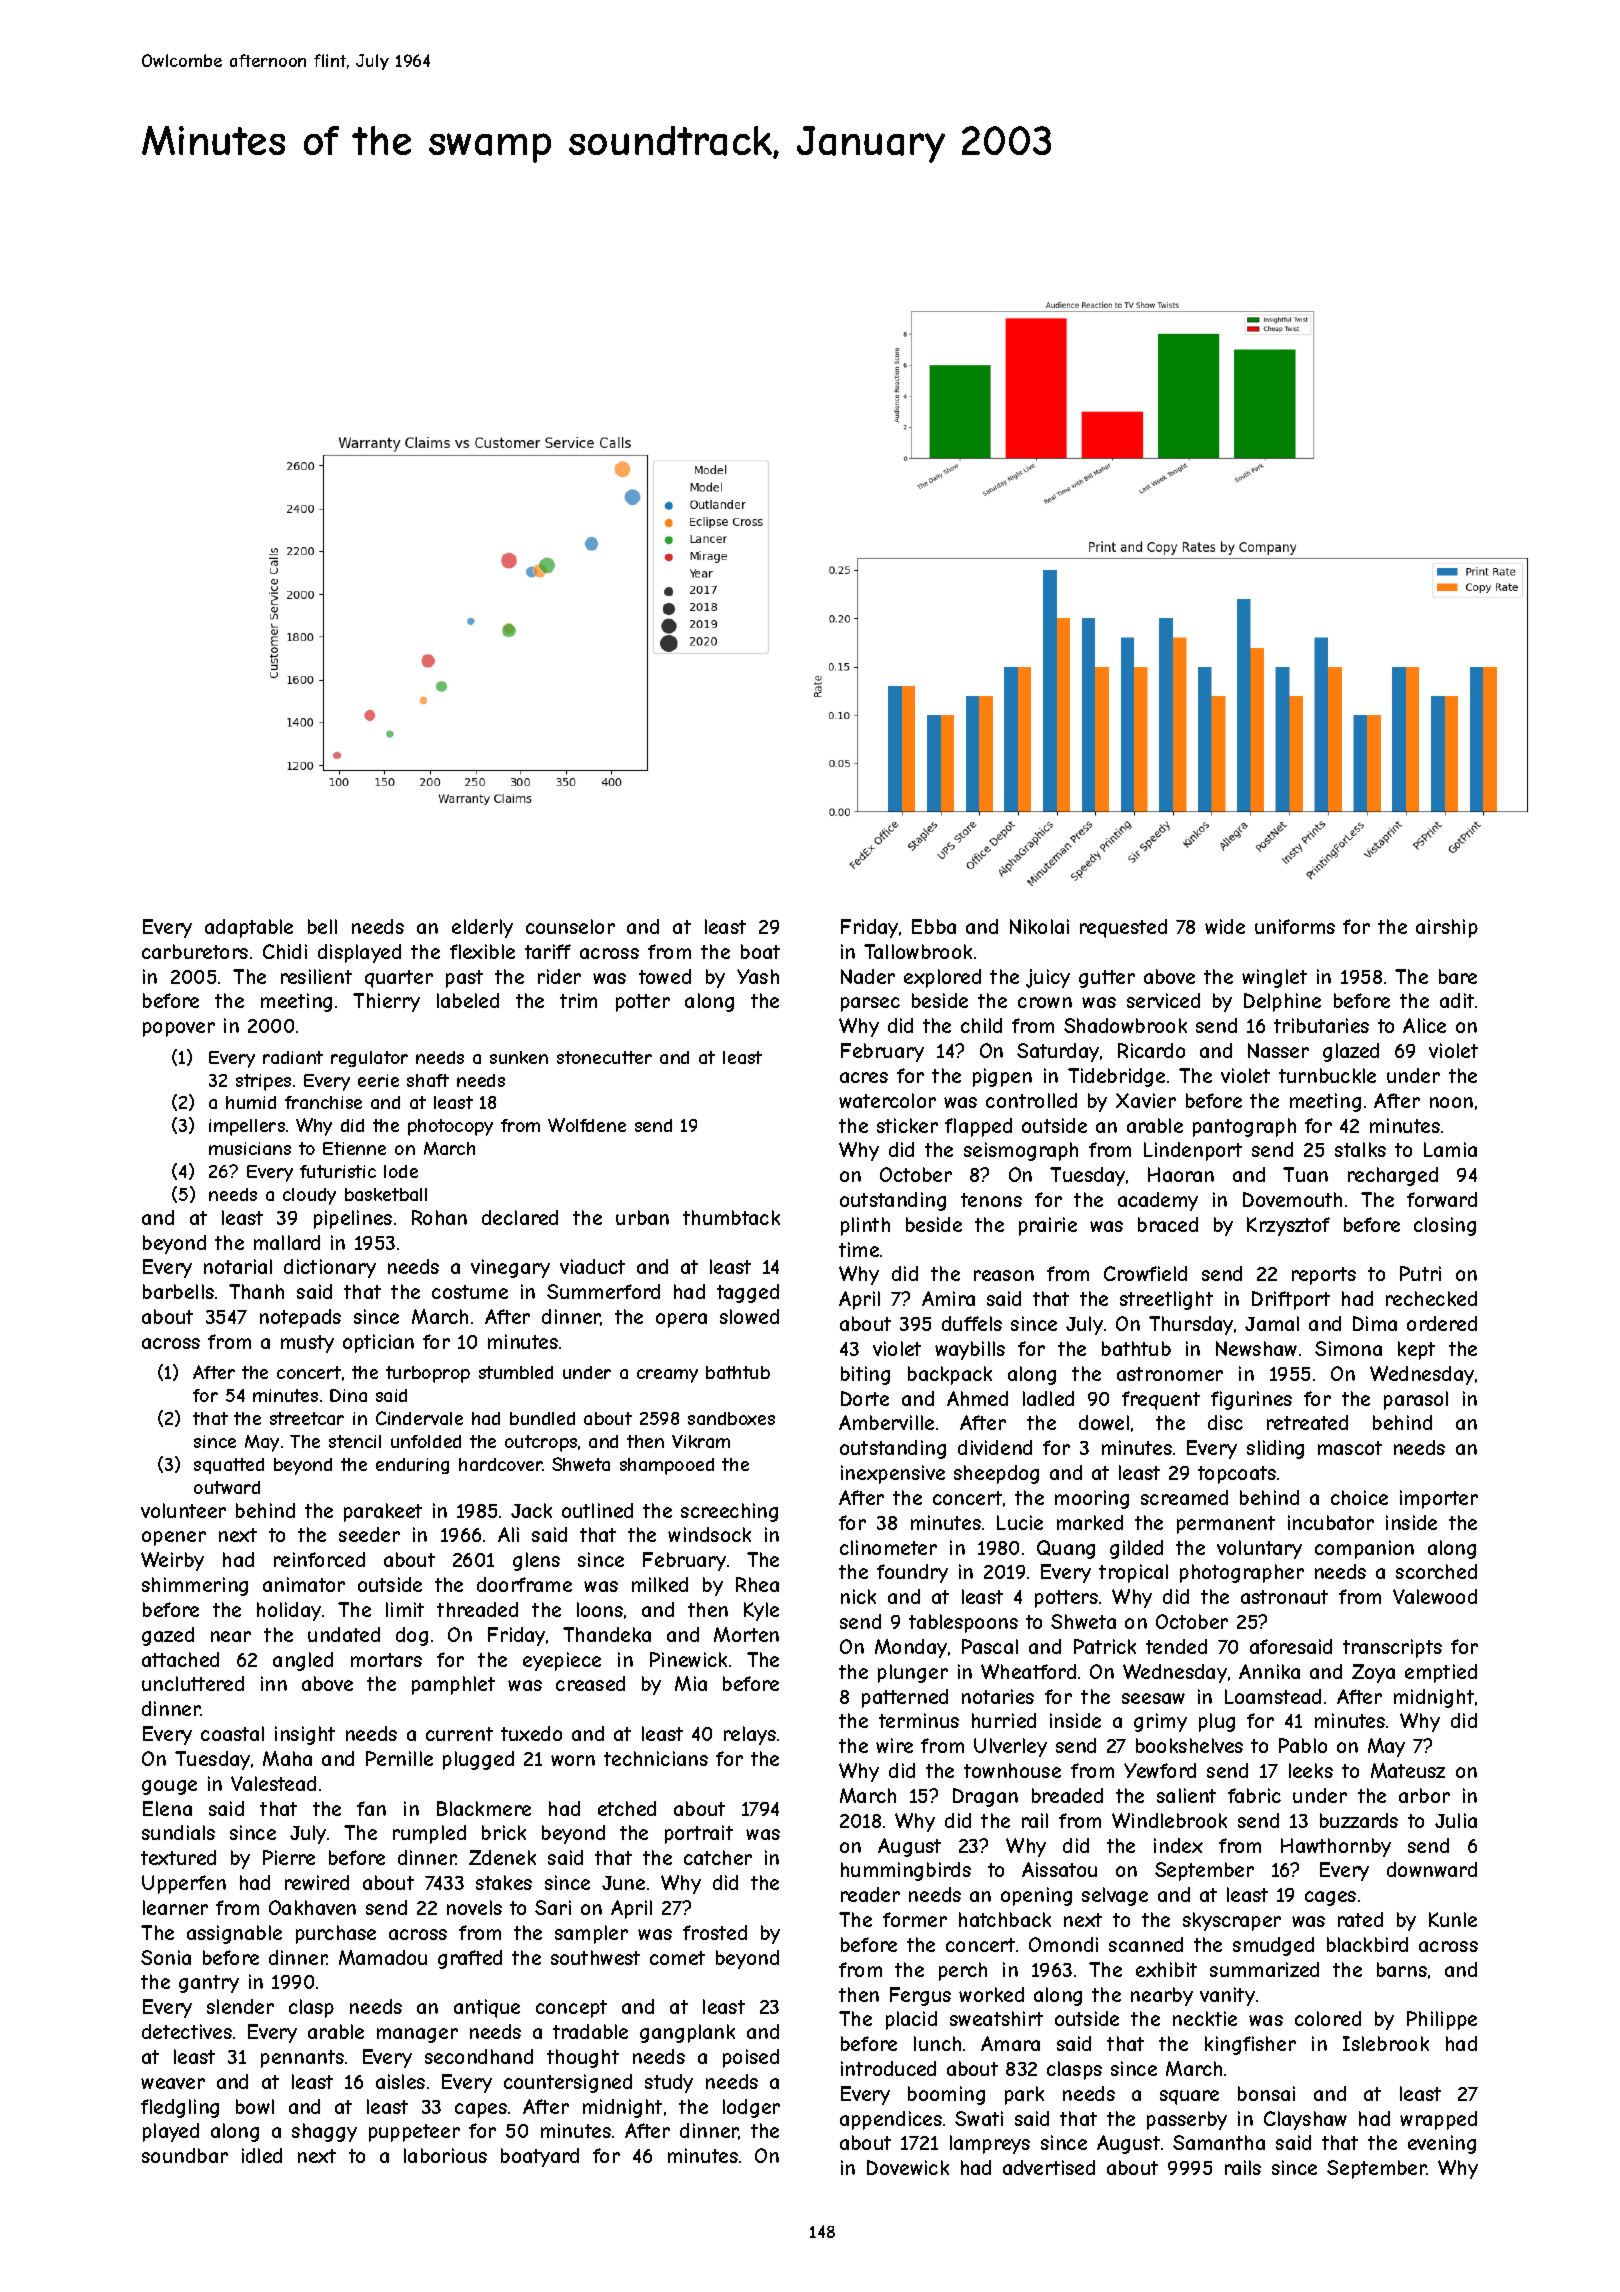  I want to click on poised, so click(751, 2058).
